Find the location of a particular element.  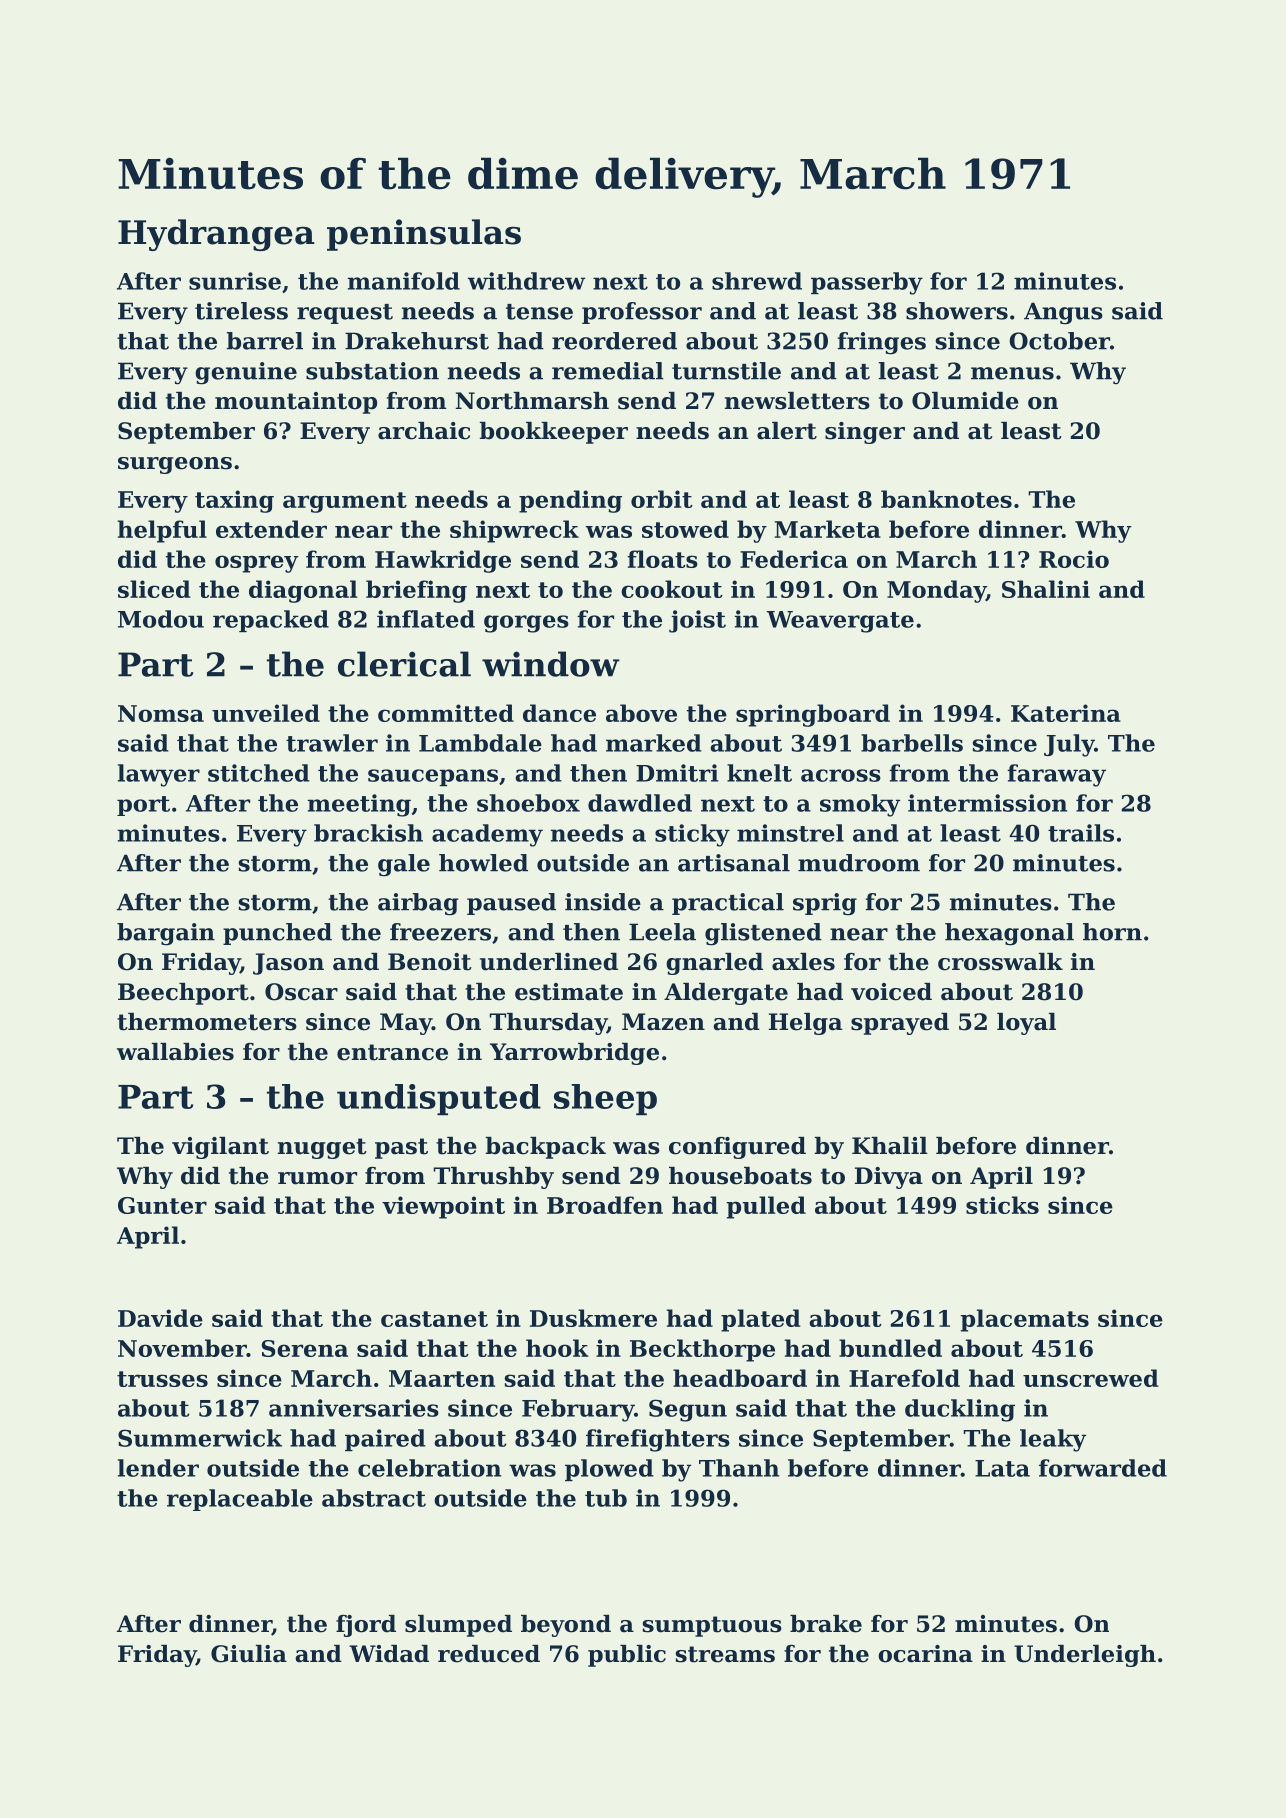

showers is located at coordinates (957, 311).
